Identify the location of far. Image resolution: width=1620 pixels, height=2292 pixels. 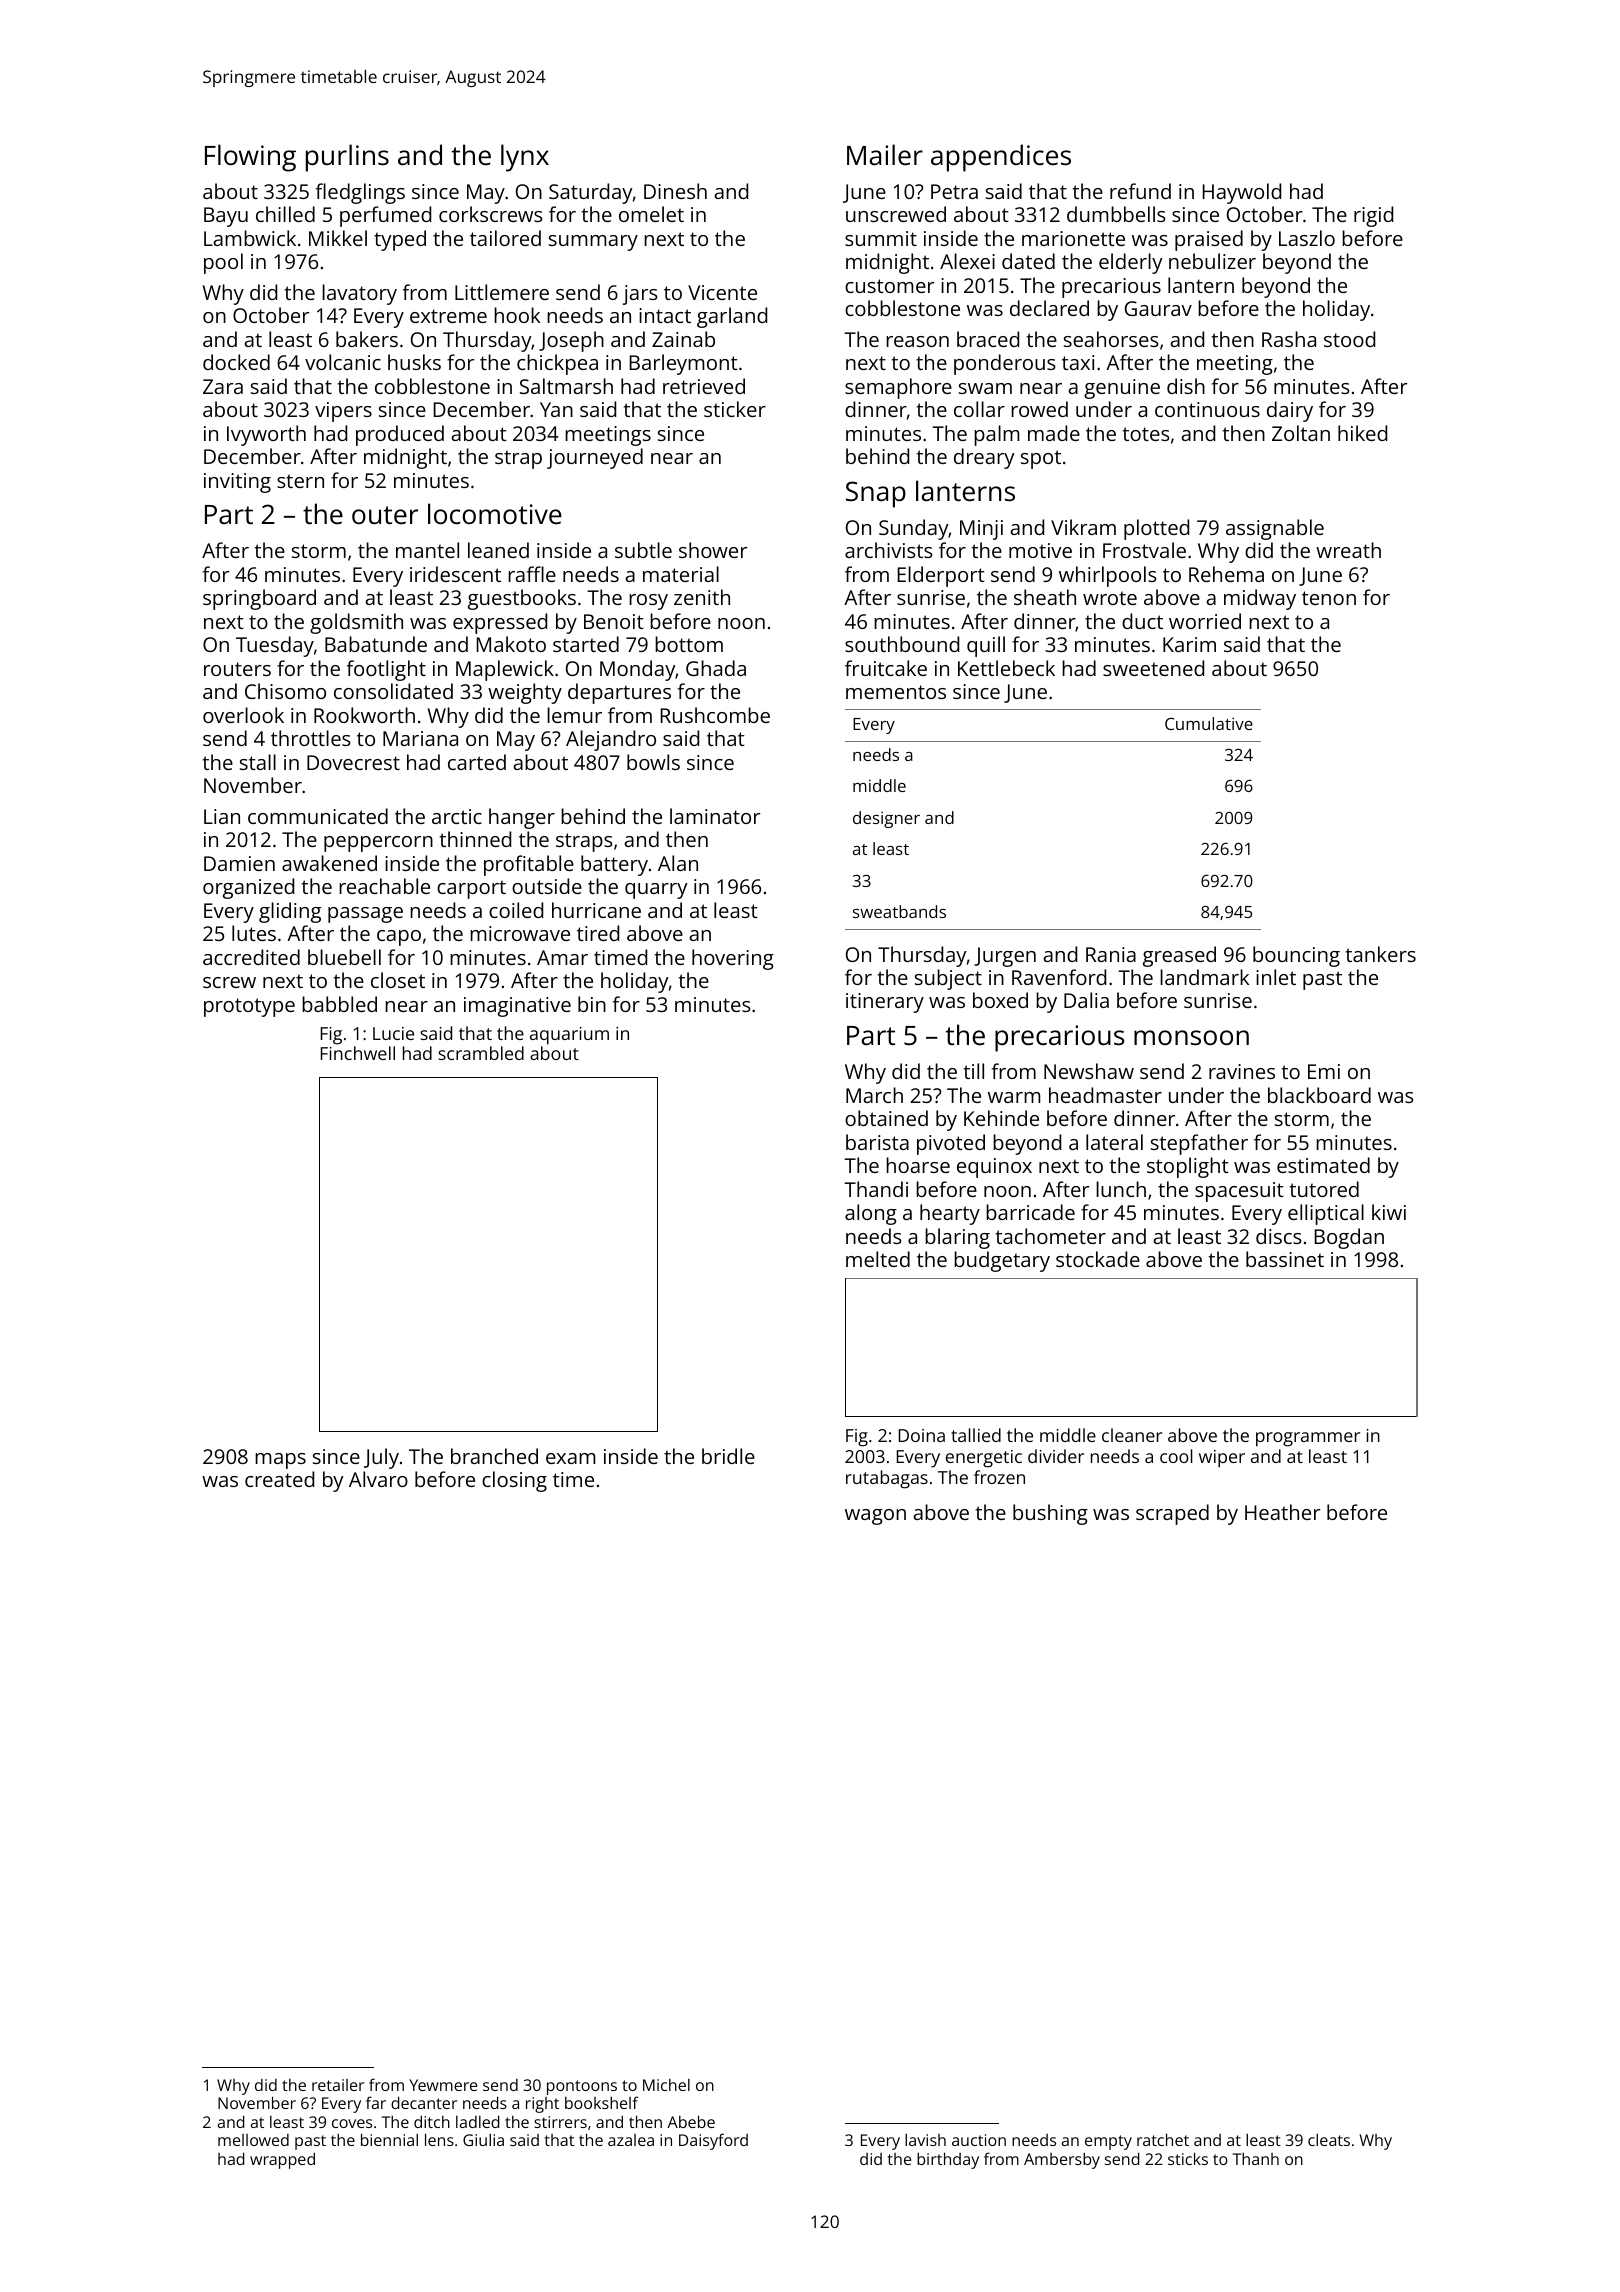
(376, 2102).
